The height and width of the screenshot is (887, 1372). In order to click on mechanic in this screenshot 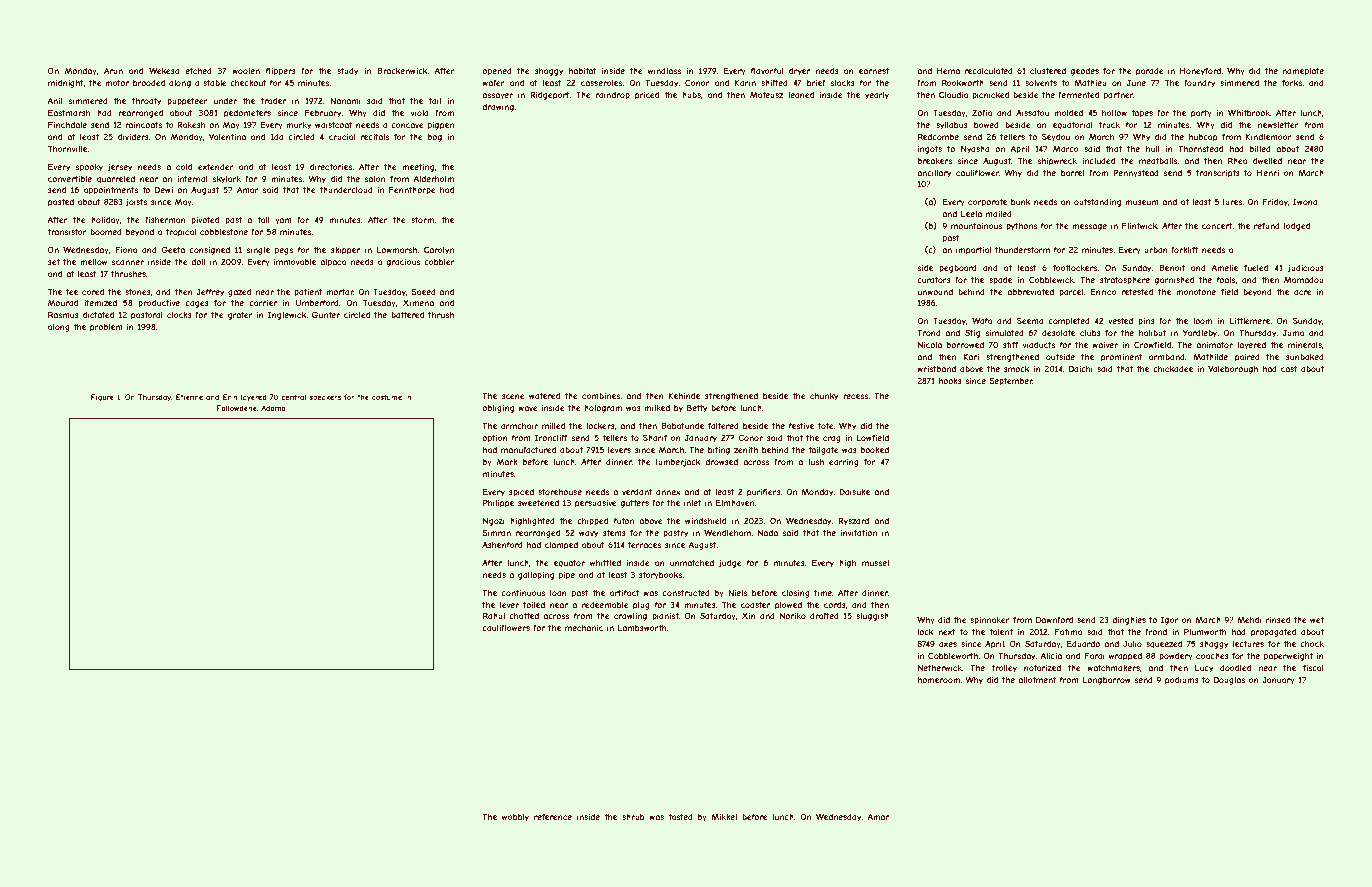, I will do `click(584, 628)`.
